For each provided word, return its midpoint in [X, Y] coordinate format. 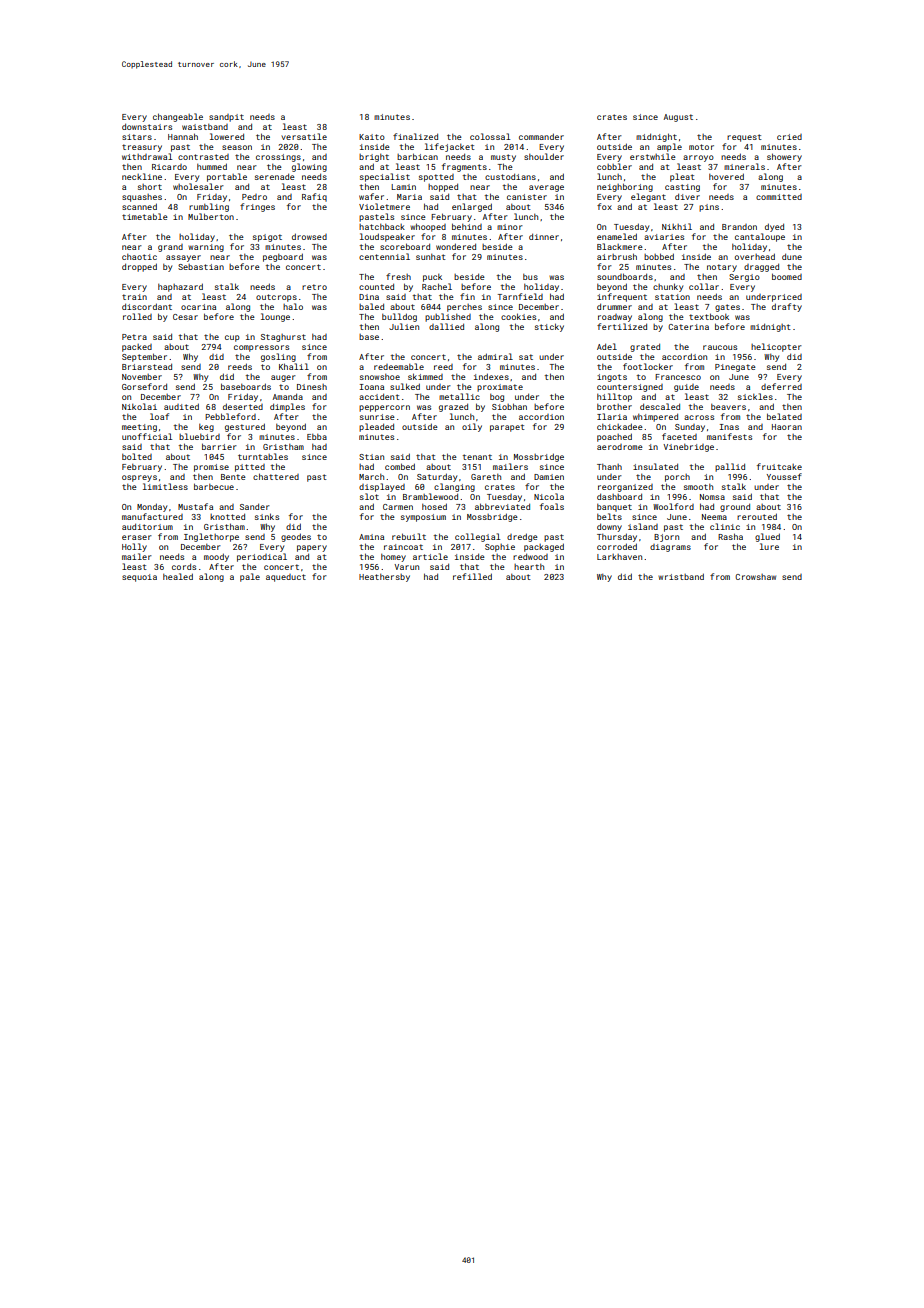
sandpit [226, 118]
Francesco [678, 377]
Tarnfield [520, 296]
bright [374, 158]
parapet [507, 428]
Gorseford [144, 386]
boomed [787, 276]
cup [232, 338]
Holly [134, 547]
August [678, 118]
